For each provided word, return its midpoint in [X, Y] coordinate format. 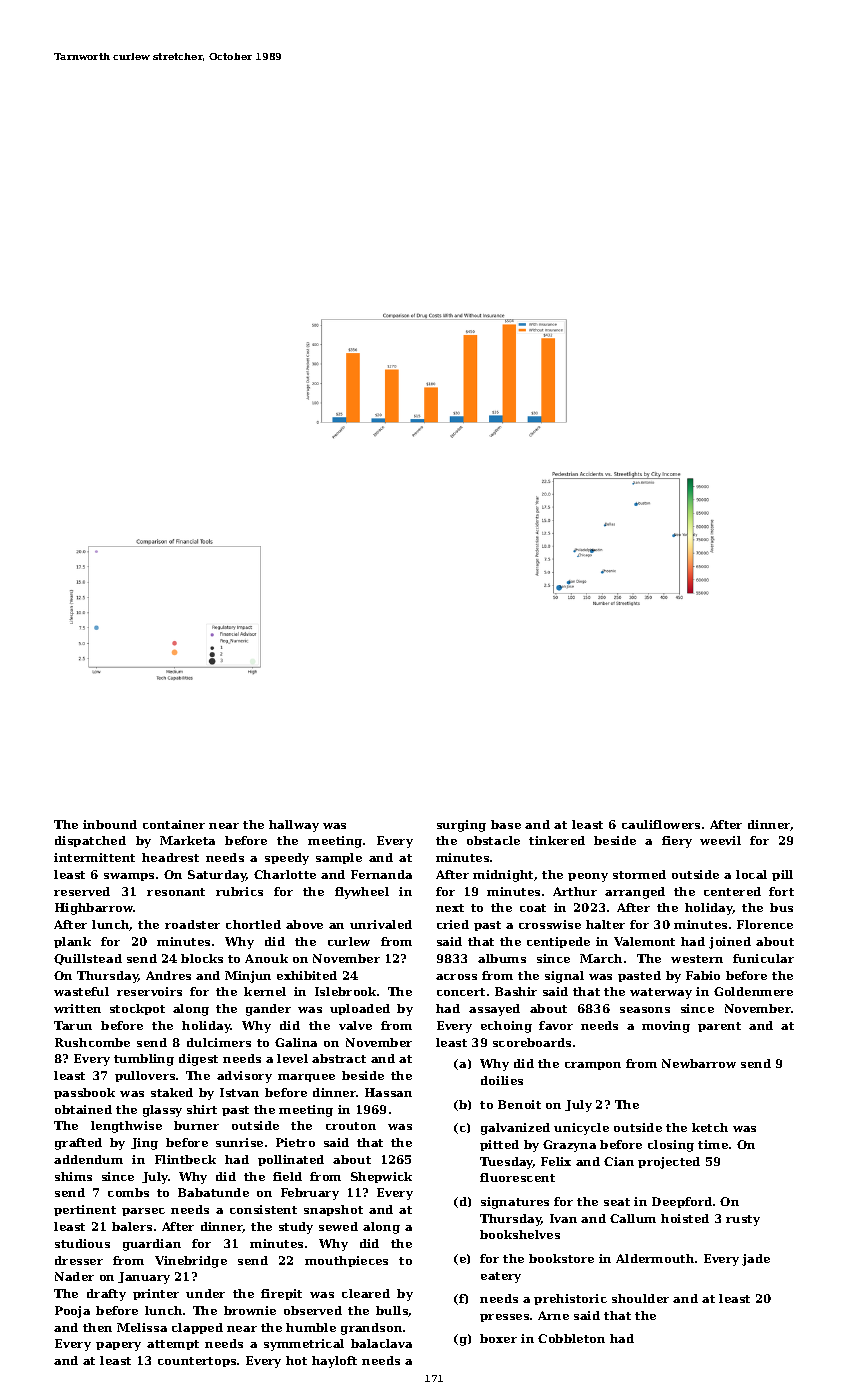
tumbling [144, 1060]
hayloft [334, 1362]
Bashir [516, 991]
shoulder [640, 1298]
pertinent [85, 1210]
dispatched [90, 841]
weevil [720, 840]
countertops [197, 1362]
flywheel [362, 893]
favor [556, 1025]
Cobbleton [571, 1338]
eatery [501, 1277]
